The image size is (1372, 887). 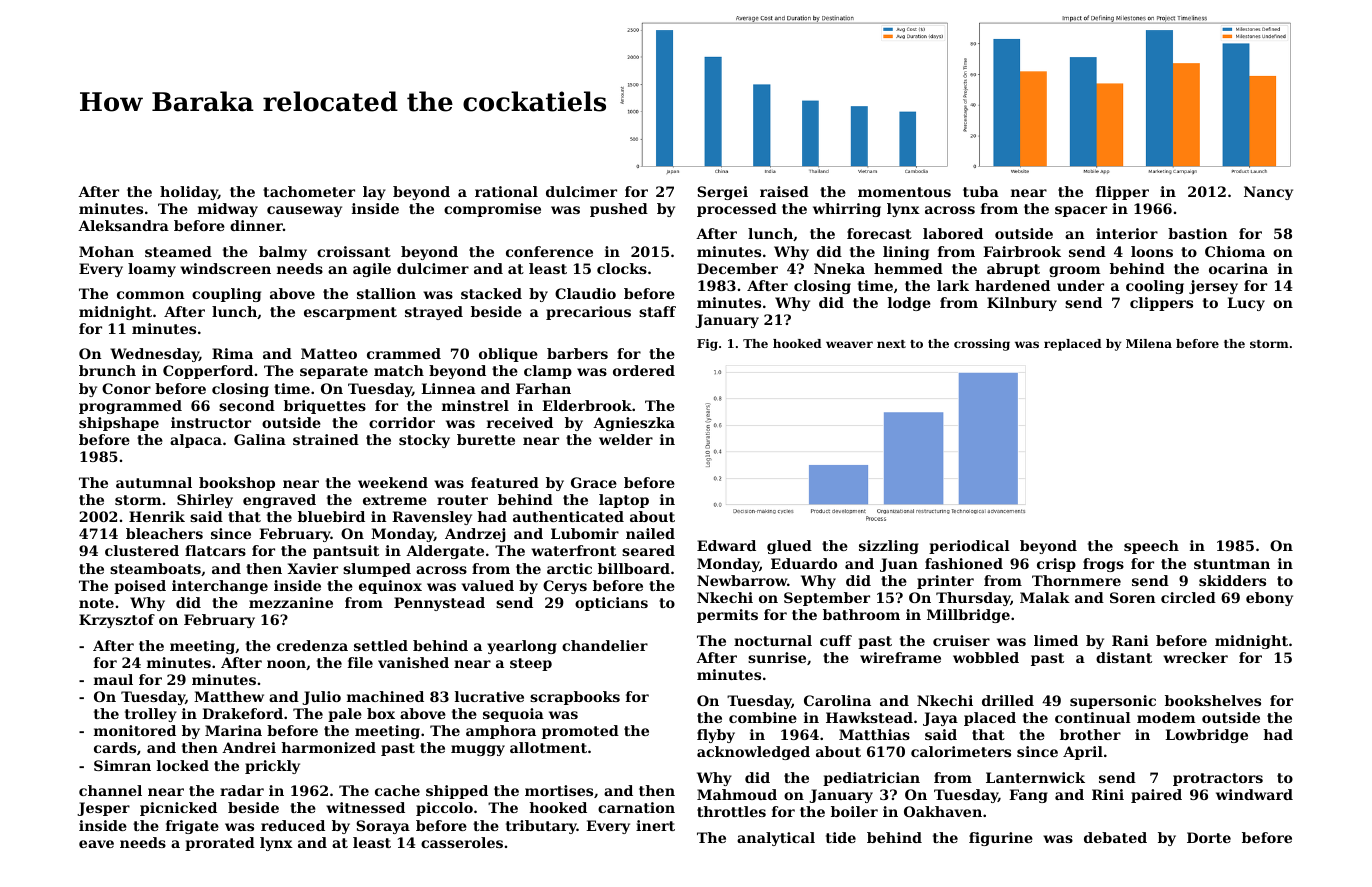 I want to click on tide, so click(x=841, y=837).
